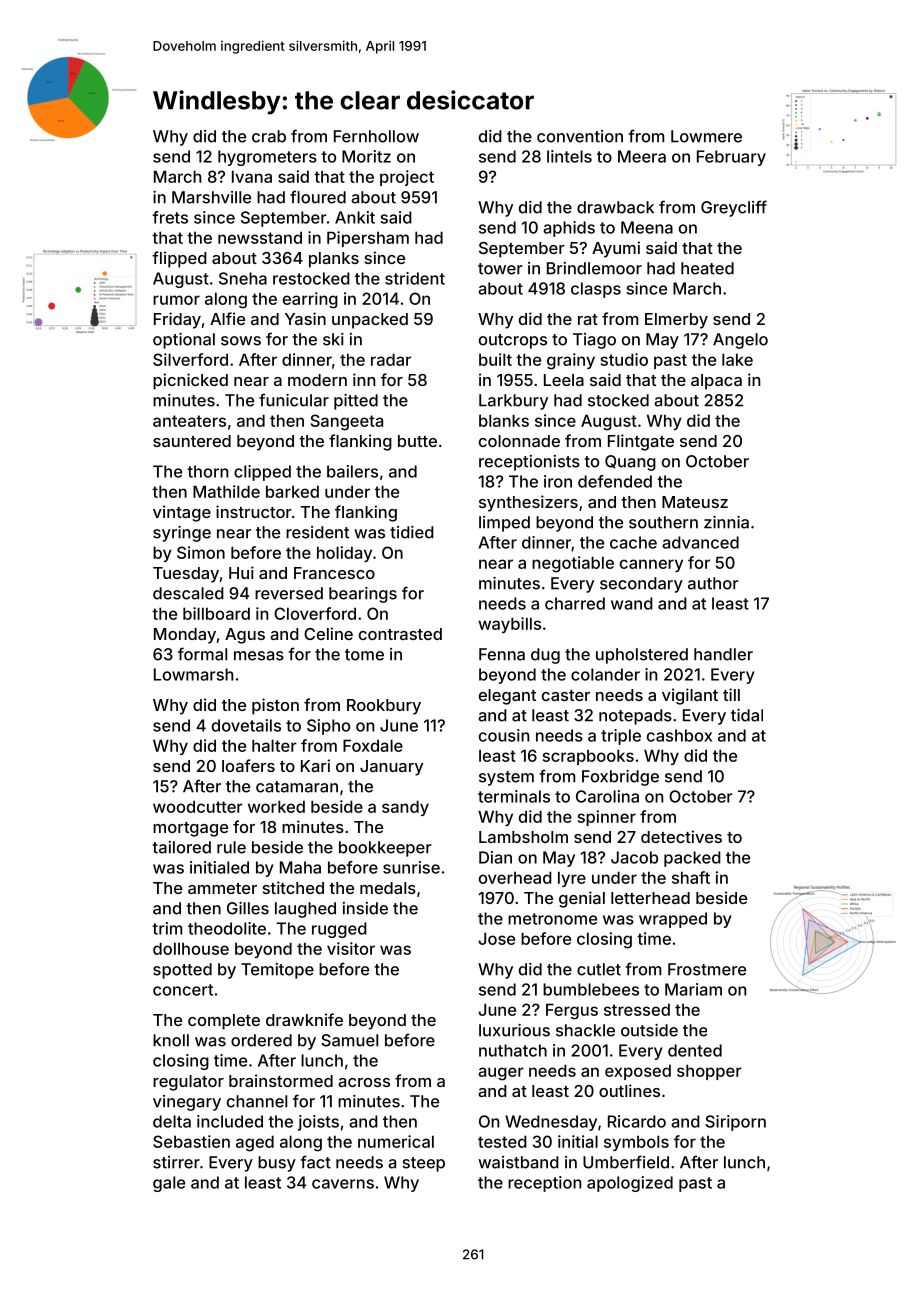  Describe the element at coordinates (182, 971) in the screenshot. I see `spotted` at that location.
